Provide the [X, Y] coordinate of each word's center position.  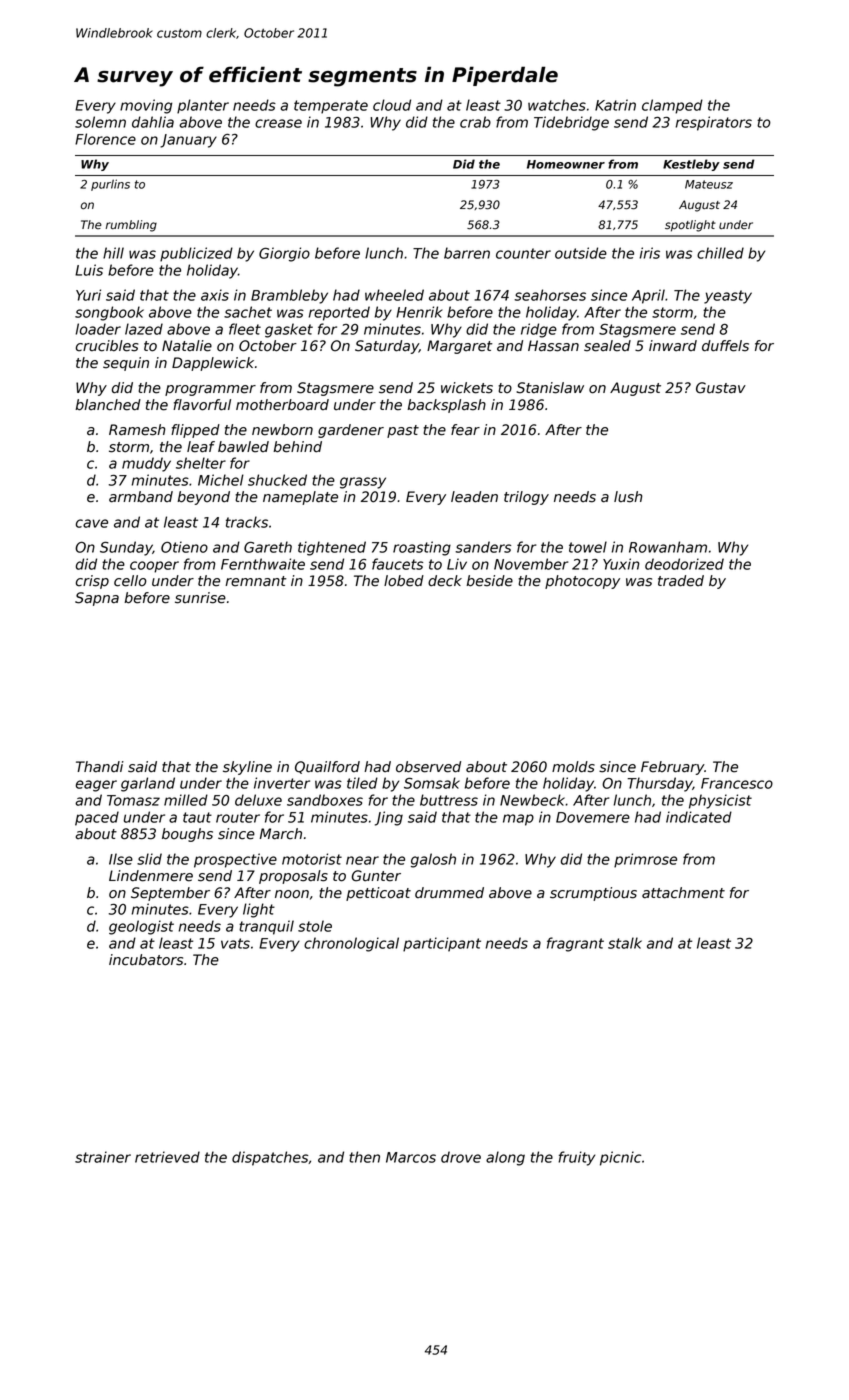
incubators [146, 960]
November [531, 564]
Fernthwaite [263, 564]
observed [428, 767]
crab [475, 122]
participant [442, 944]
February [672, 768]
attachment [683, 893]
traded [681, 581]
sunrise [200, 598]
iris [650, 253]
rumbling [131, 226]
